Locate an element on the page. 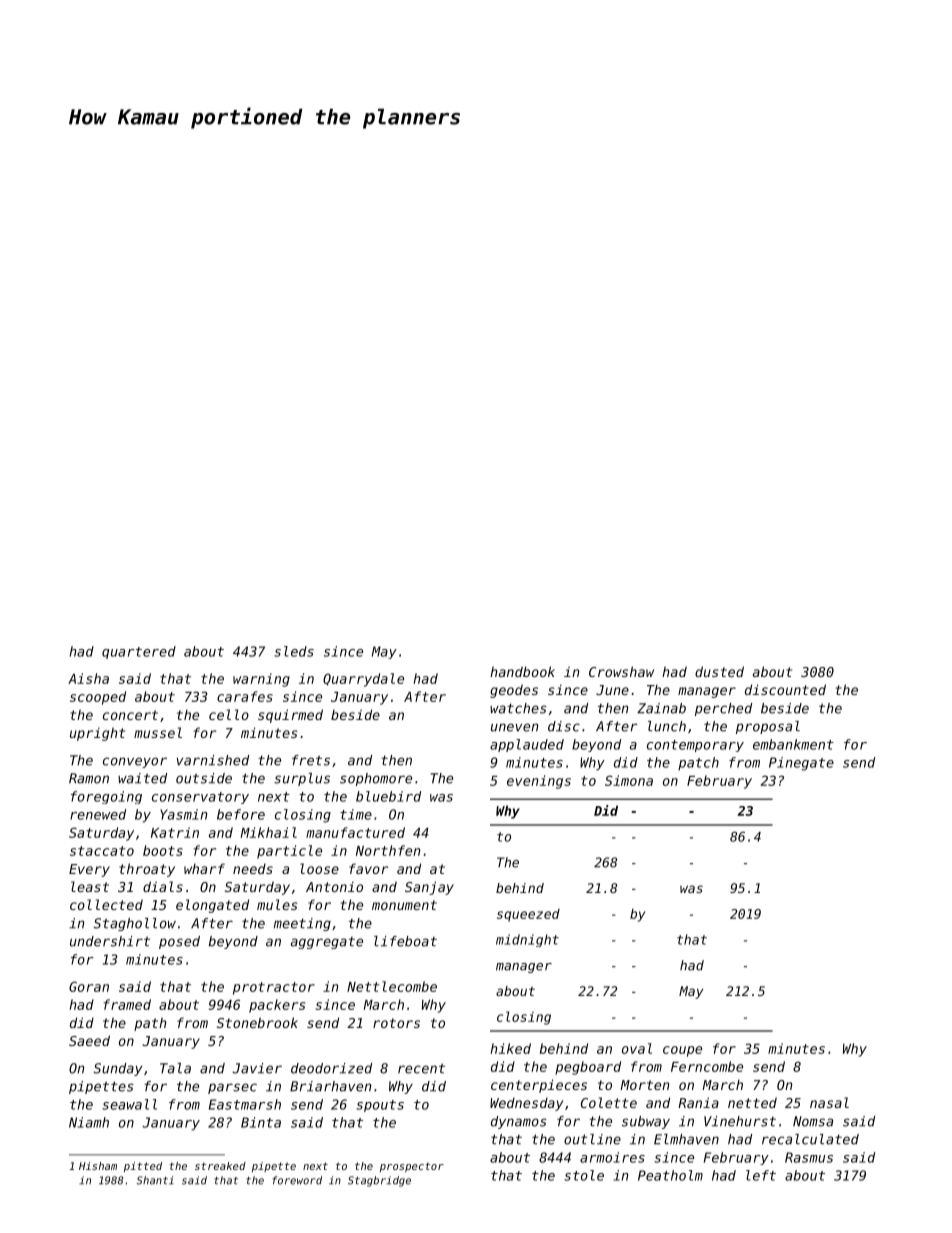 Image resolution: width=952 pixels, height=1233 pixels. rotors is located at coordinates (396, 1023).
